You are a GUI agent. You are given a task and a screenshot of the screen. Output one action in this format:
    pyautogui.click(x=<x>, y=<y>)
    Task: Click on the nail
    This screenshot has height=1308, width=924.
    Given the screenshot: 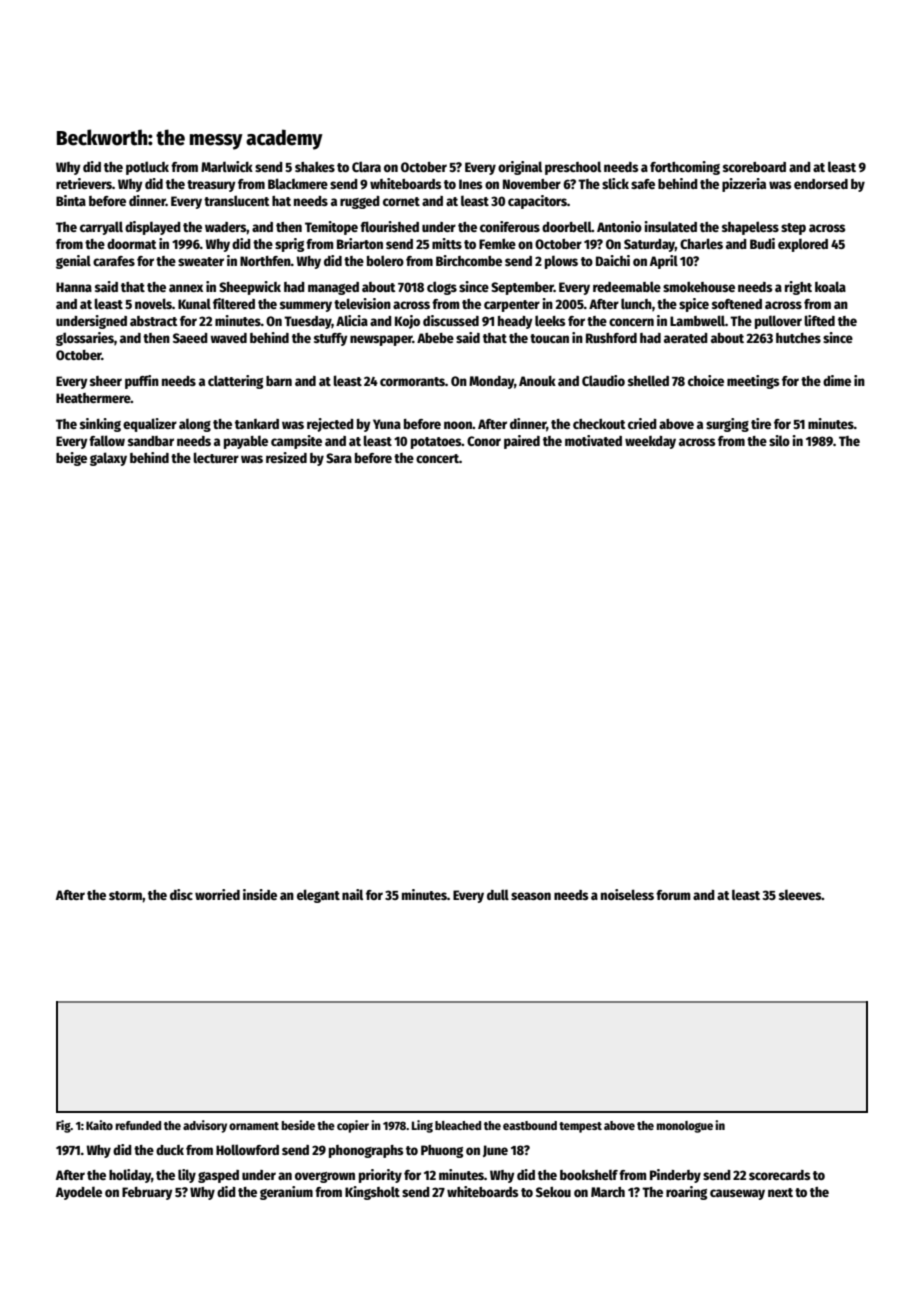 What is the action you would take?
    pyautogui.click(x=352, y=894)
